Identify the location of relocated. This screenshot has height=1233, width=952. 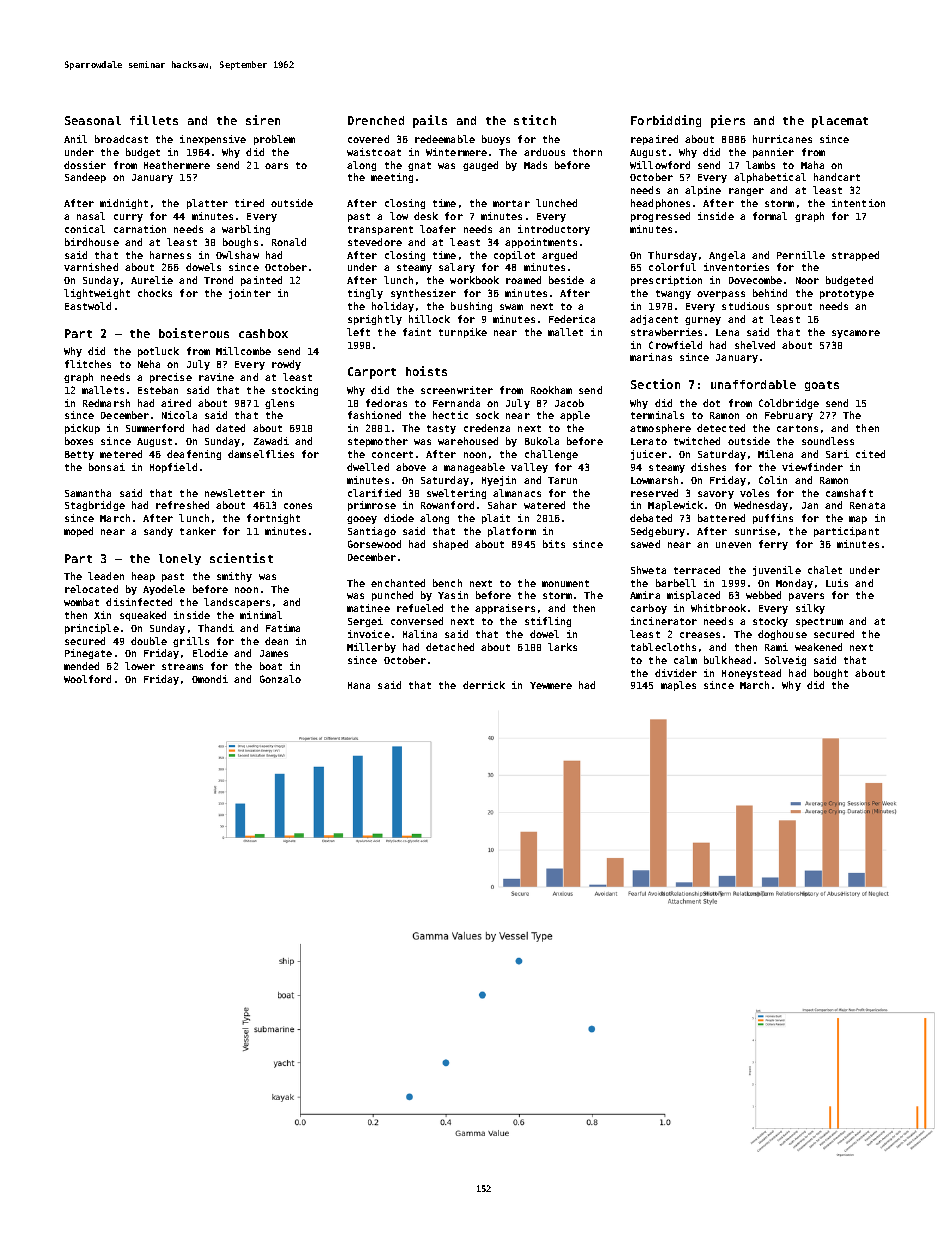
(91, 589).
